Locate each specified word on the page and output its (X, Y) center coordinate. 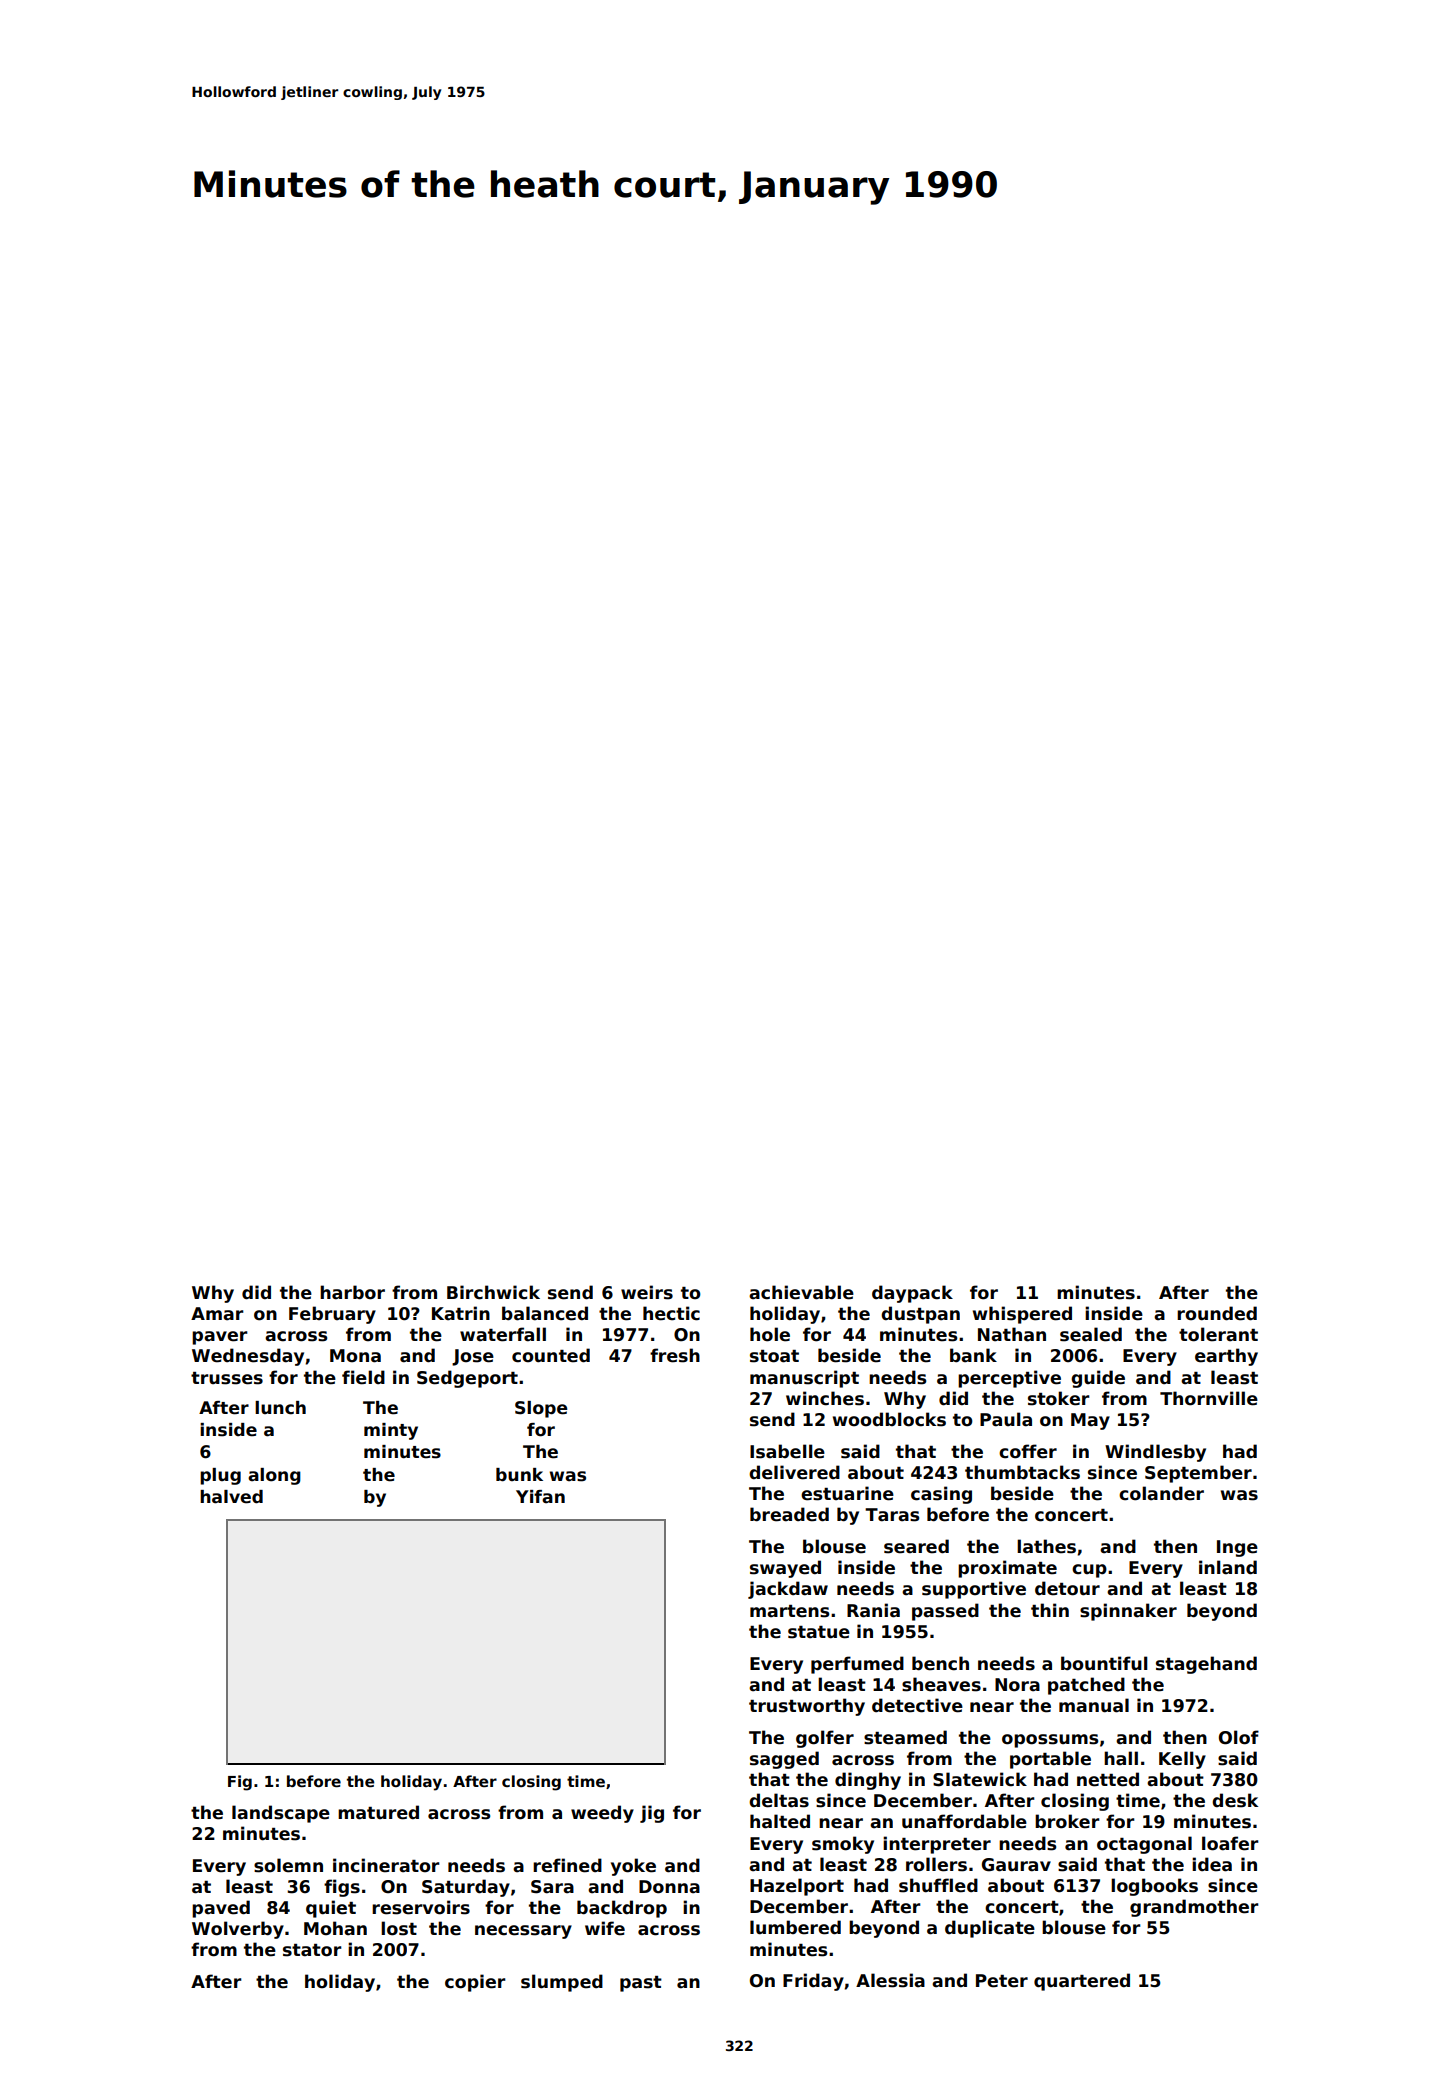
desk (1235, 1800)
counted (551, 1355)
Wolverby (238, 1930)
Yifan (540, 1497)
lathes (1046, 1546)
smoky (843, 1845)
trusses (227, 1378)
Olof (1239, 1737)
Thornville (1209, 1398)
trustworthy (807, 1707)
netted (1108, 1779)
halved (231, 1497)
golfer (825, 1739)
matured (378, 1812)
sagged (784, 1760)
